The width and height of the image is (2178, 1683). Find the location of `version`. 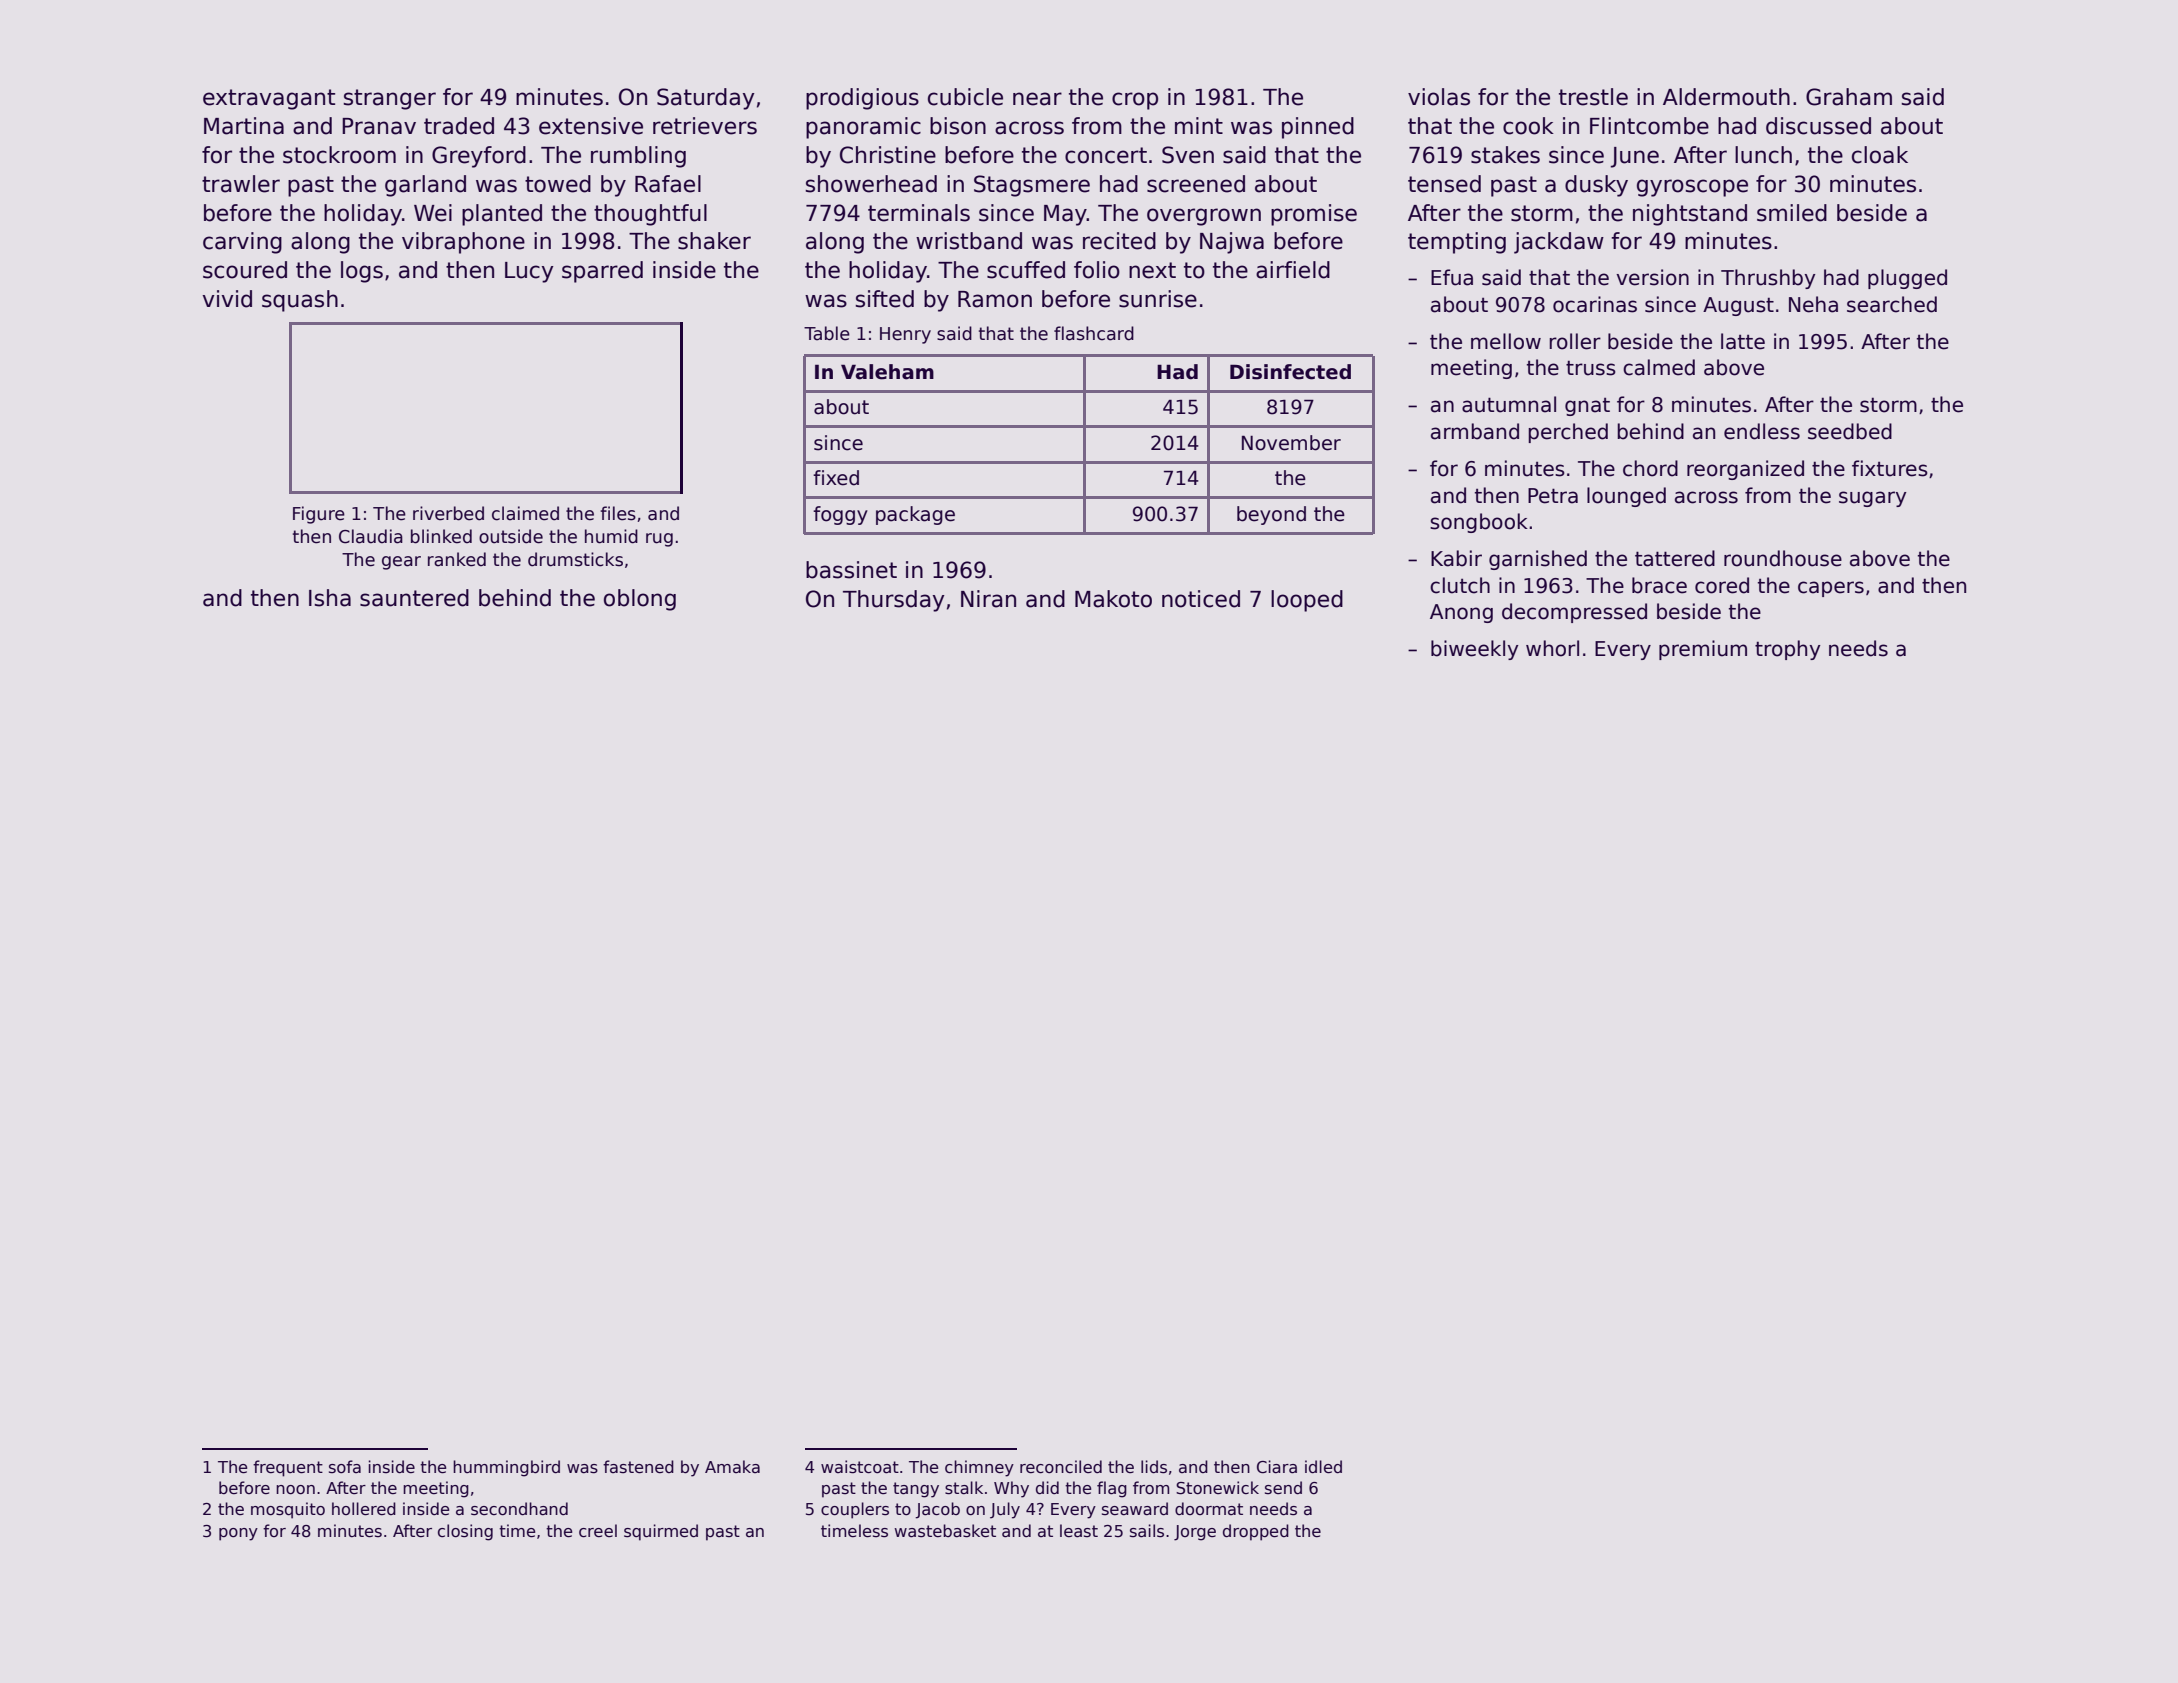

version is located at coordinates (1652, 277).
